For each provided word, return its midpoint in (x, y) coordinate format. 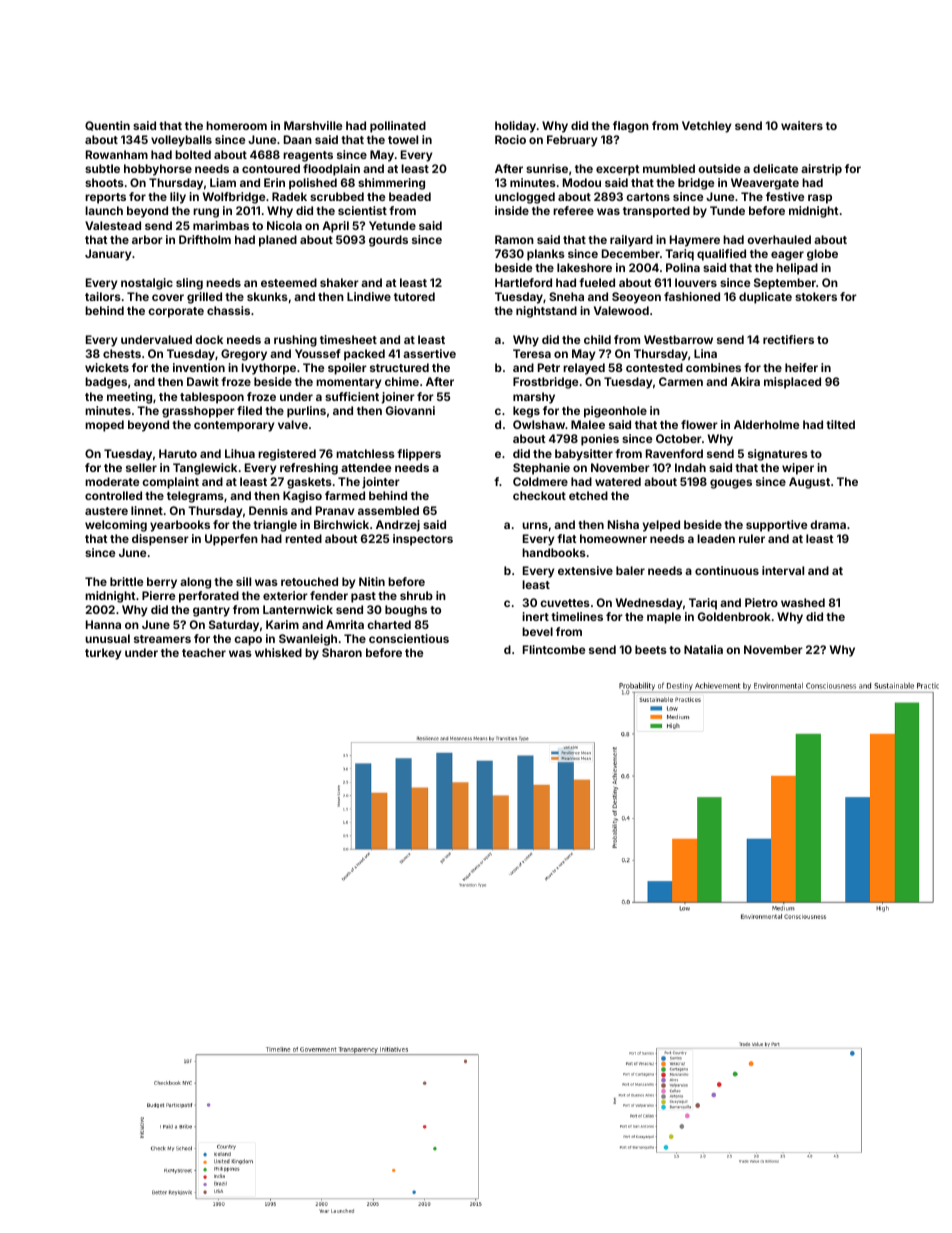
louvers (696, 282)
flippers (419, 455)
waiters (802, 125)
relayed (584, 369)
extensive (585, 570)
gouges (731, 484)
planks (546, 255)
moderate (112, 481)
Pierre (158, 595)
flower (699, 424)
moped (104, 426)
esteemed (289, 282)
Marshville (313, 125)
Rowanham (117, 154)
